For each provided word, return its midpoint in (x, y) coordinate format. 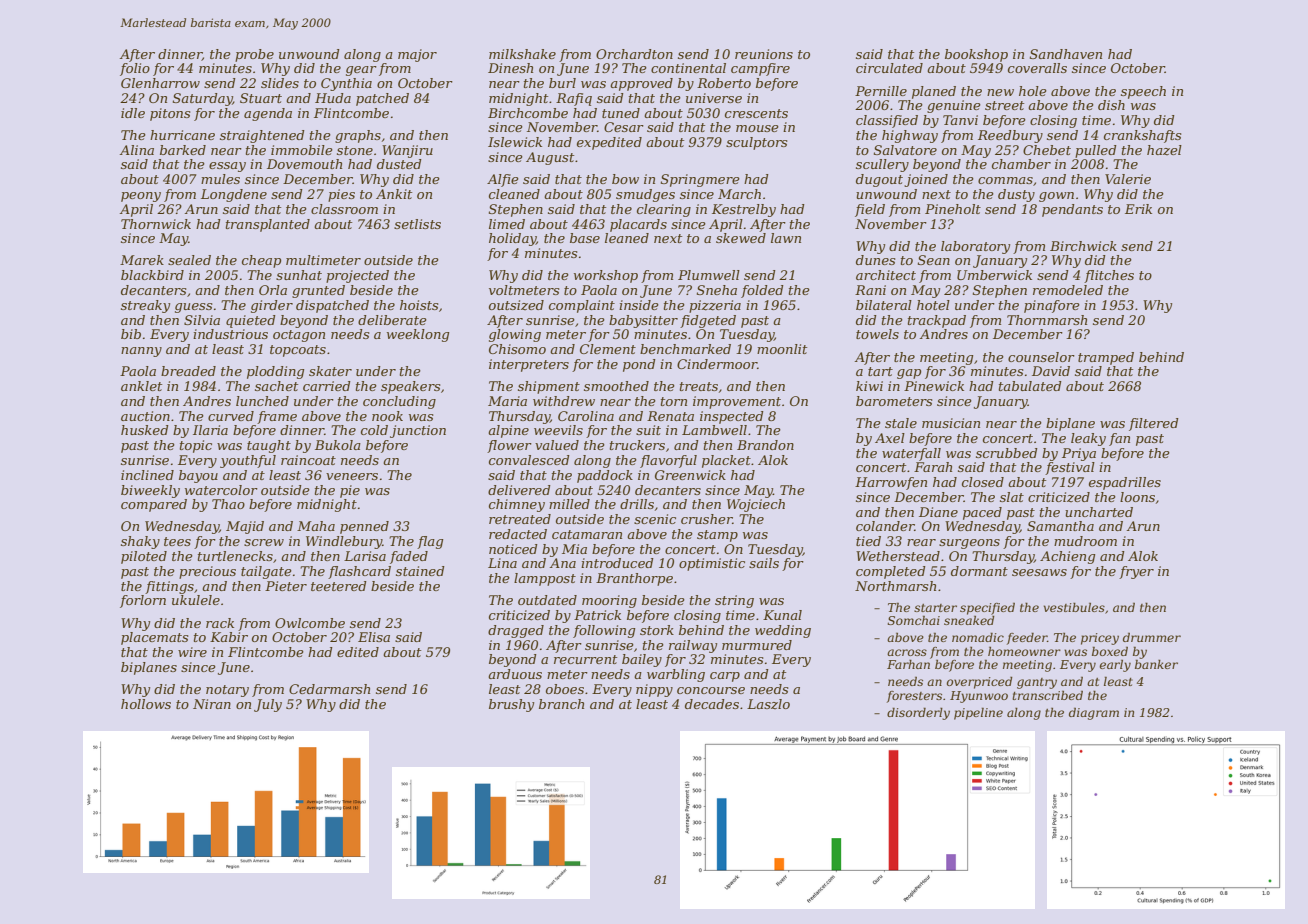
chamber (1021, 164)
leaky (1088, 439)
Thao (228, 504)
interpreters (529, 365)
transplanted (268, 225)
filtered (1154, 424)
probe (254, 55)
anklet (141, 386)
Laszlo (768, 704)
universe (714, 98)
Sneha (717, 290)
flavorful (668, 461)
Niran (212, 704)
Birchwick (1083, 246)
